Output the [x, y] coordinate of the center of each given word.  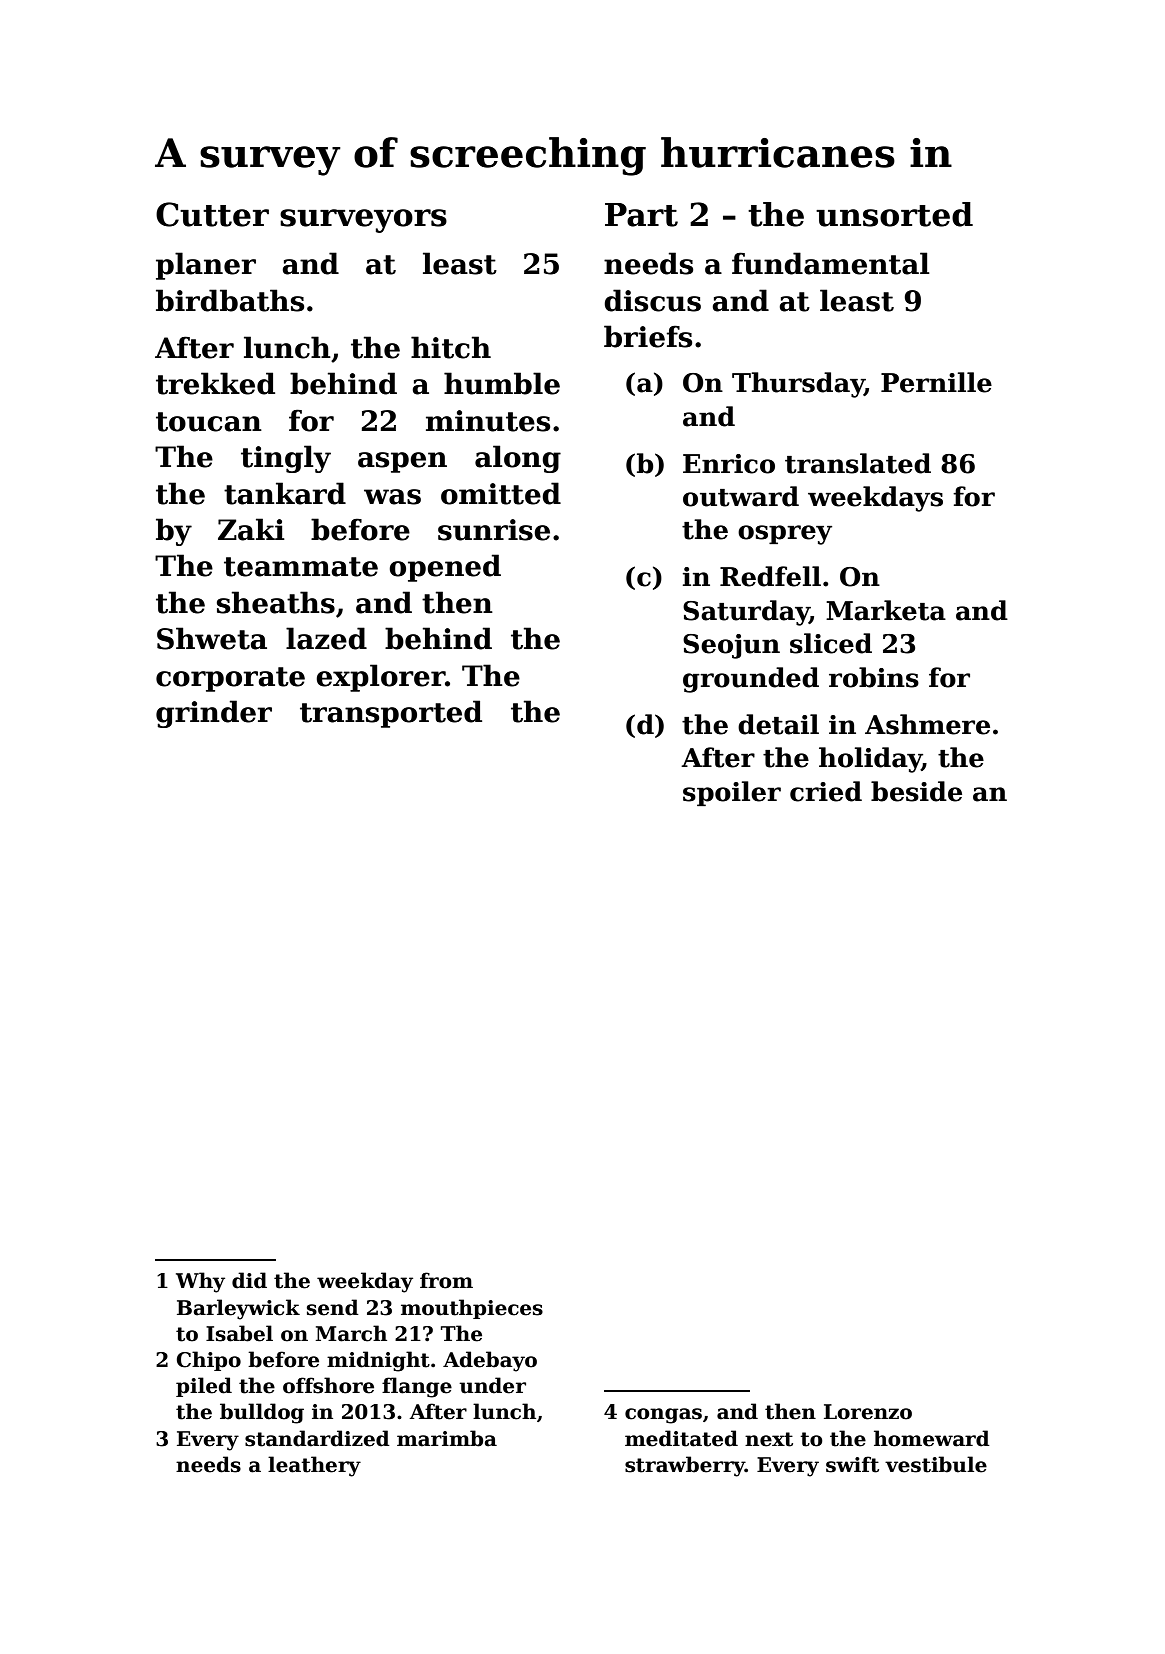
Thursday [798, 385]
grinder [214, 714]
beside [916, 791]
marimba [447, 1438]
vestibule [936, 1464]
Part [641, 215]
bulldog [262, 1413]
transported [391, 714]
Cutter [212, 214]
